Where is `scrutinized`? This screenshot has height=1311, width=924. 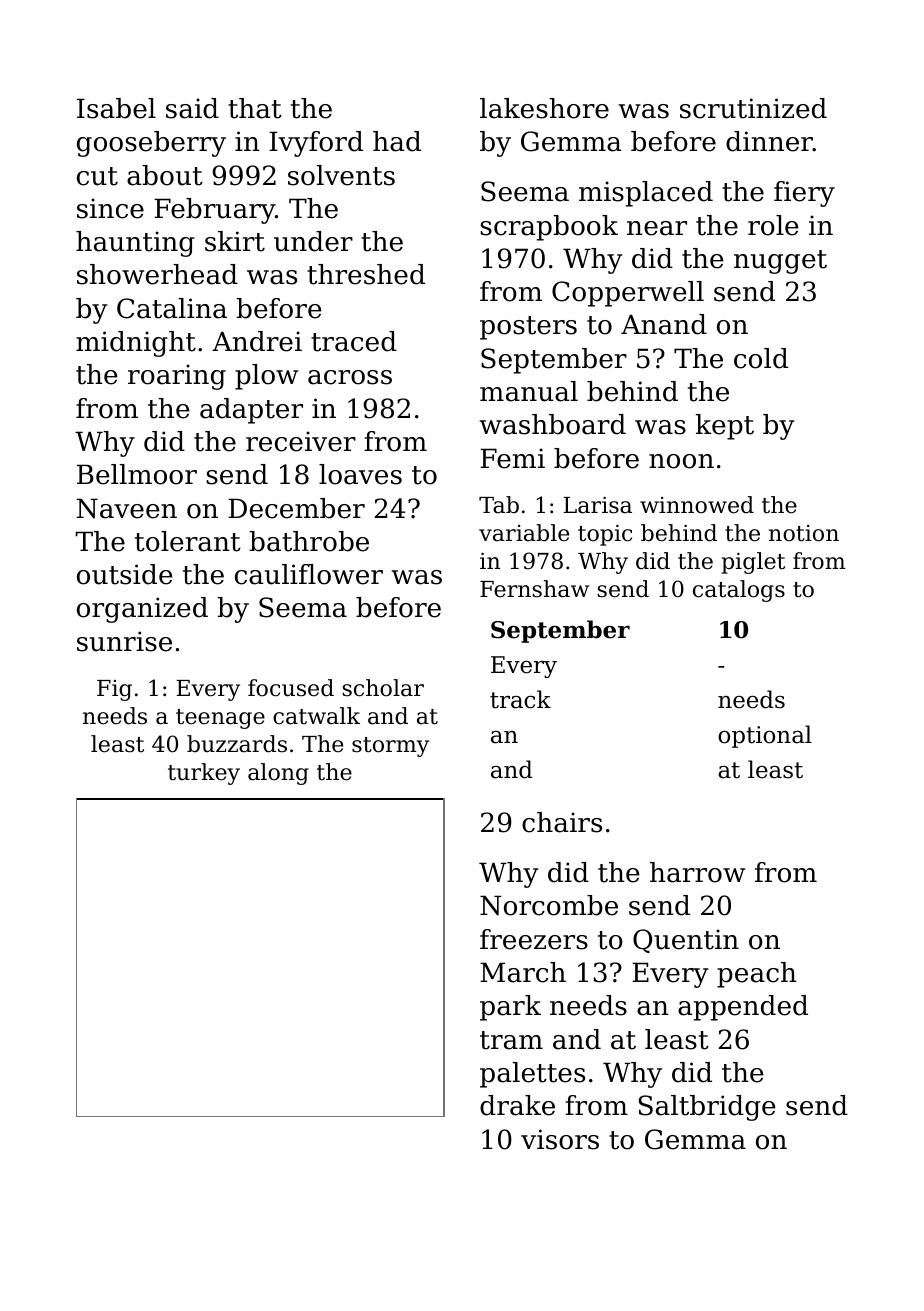
scrutinized is located at coordinates (753, 108).
